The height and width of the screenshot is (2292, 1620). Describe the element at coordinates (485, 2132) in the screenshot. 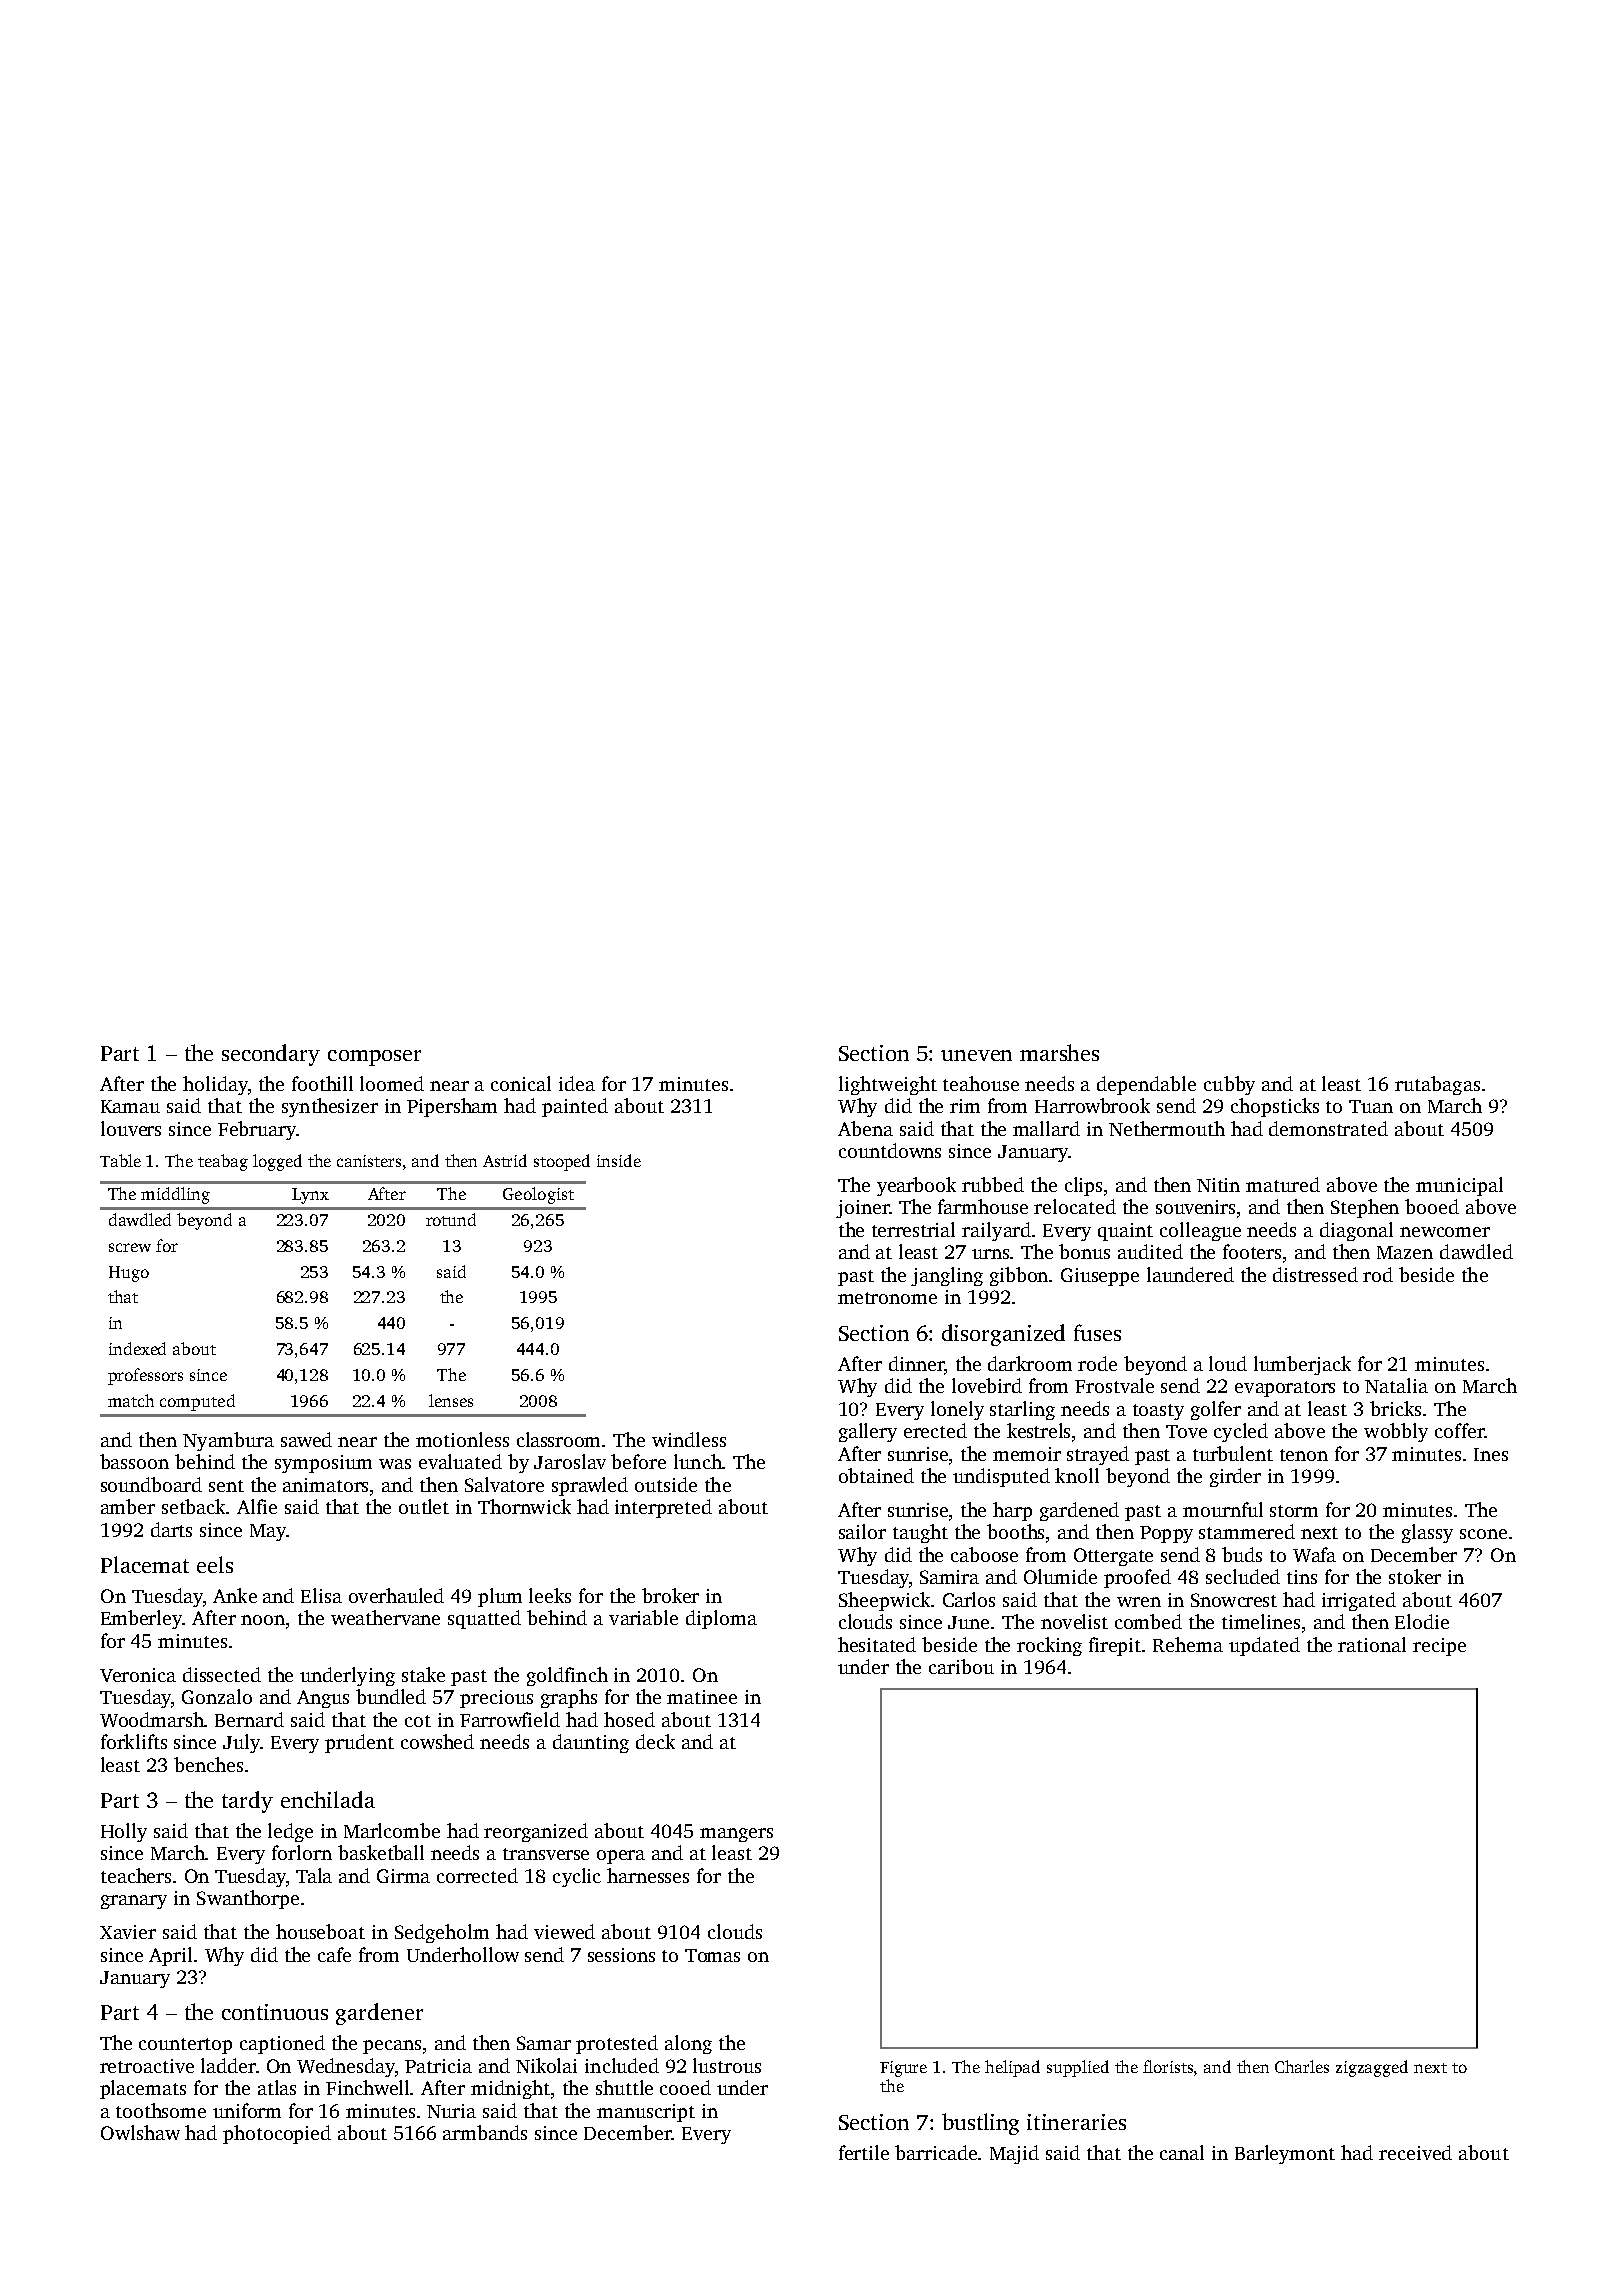

I see `armbands` at that location.
